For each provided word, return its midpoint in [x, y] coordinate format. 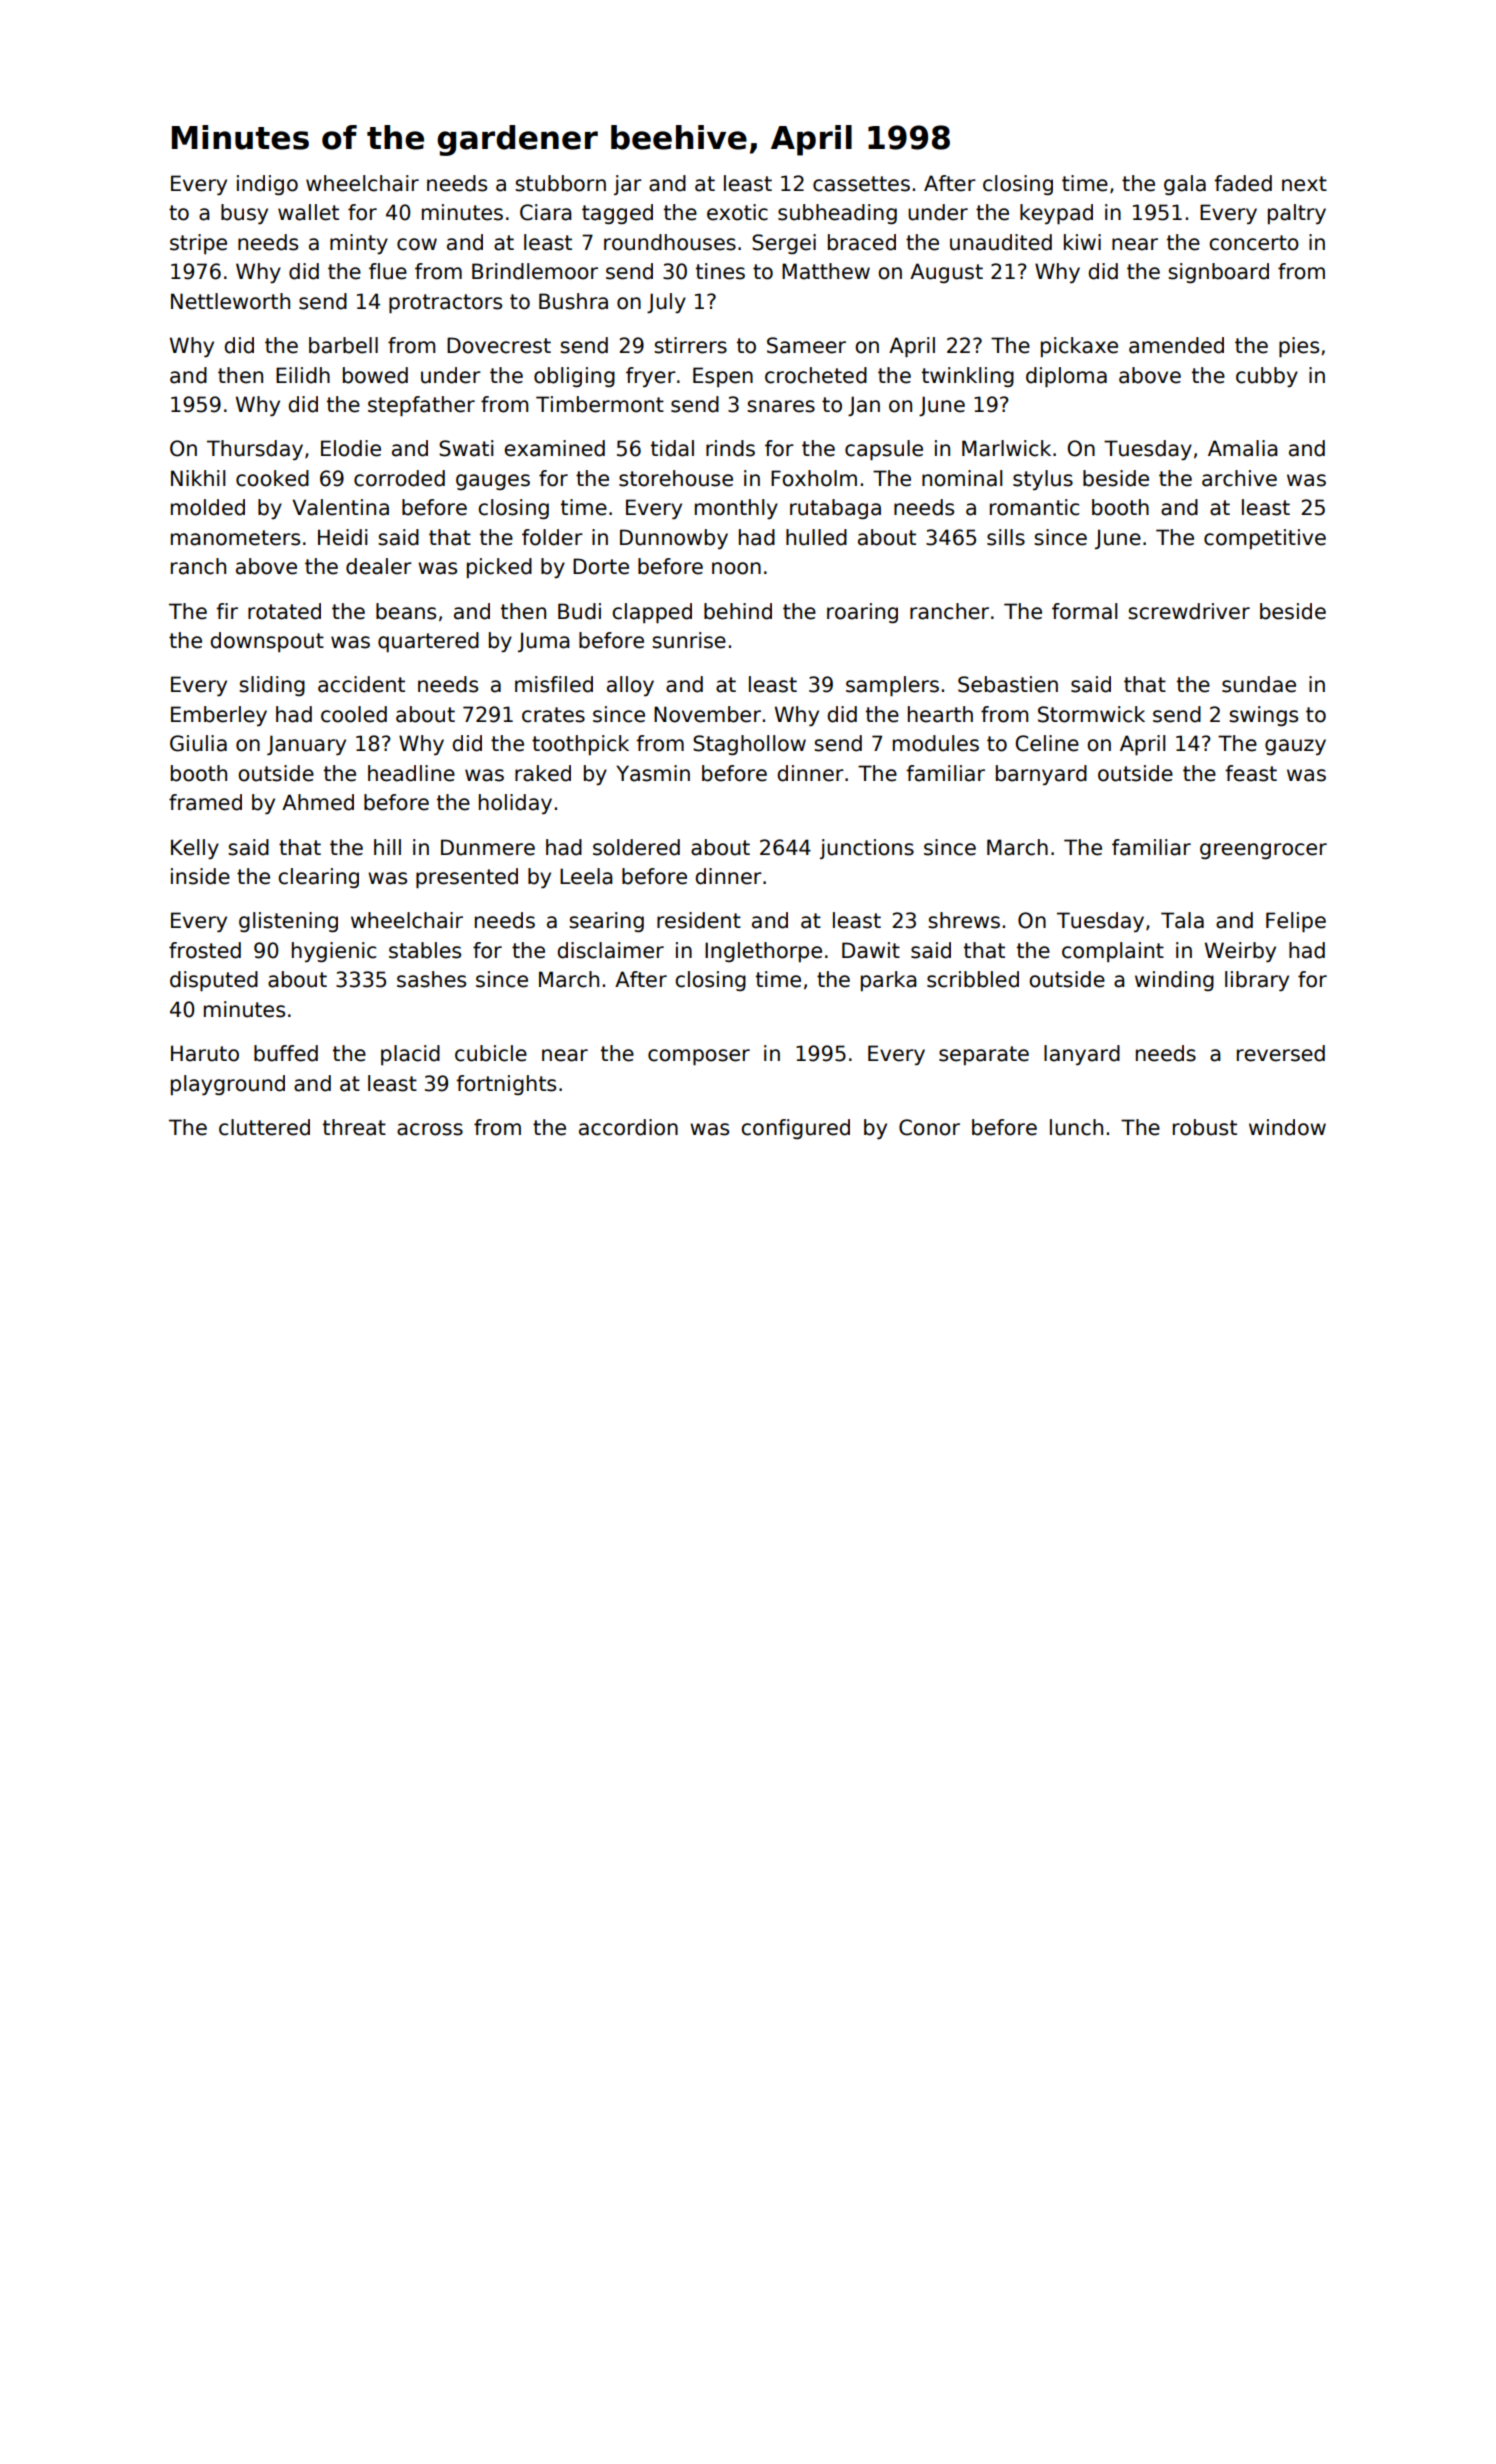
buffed [286, 1053]
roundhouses [670, 242]
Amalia [1243, 448]
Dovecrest [499, 345]
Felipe [1296, 922]
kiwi [1082, 242]
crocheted [816, 375]
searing [606, 922]
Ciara [546, 212]
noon [736, 568]
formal [1085, 611]
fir [227, 611]
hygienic [334, 952]
